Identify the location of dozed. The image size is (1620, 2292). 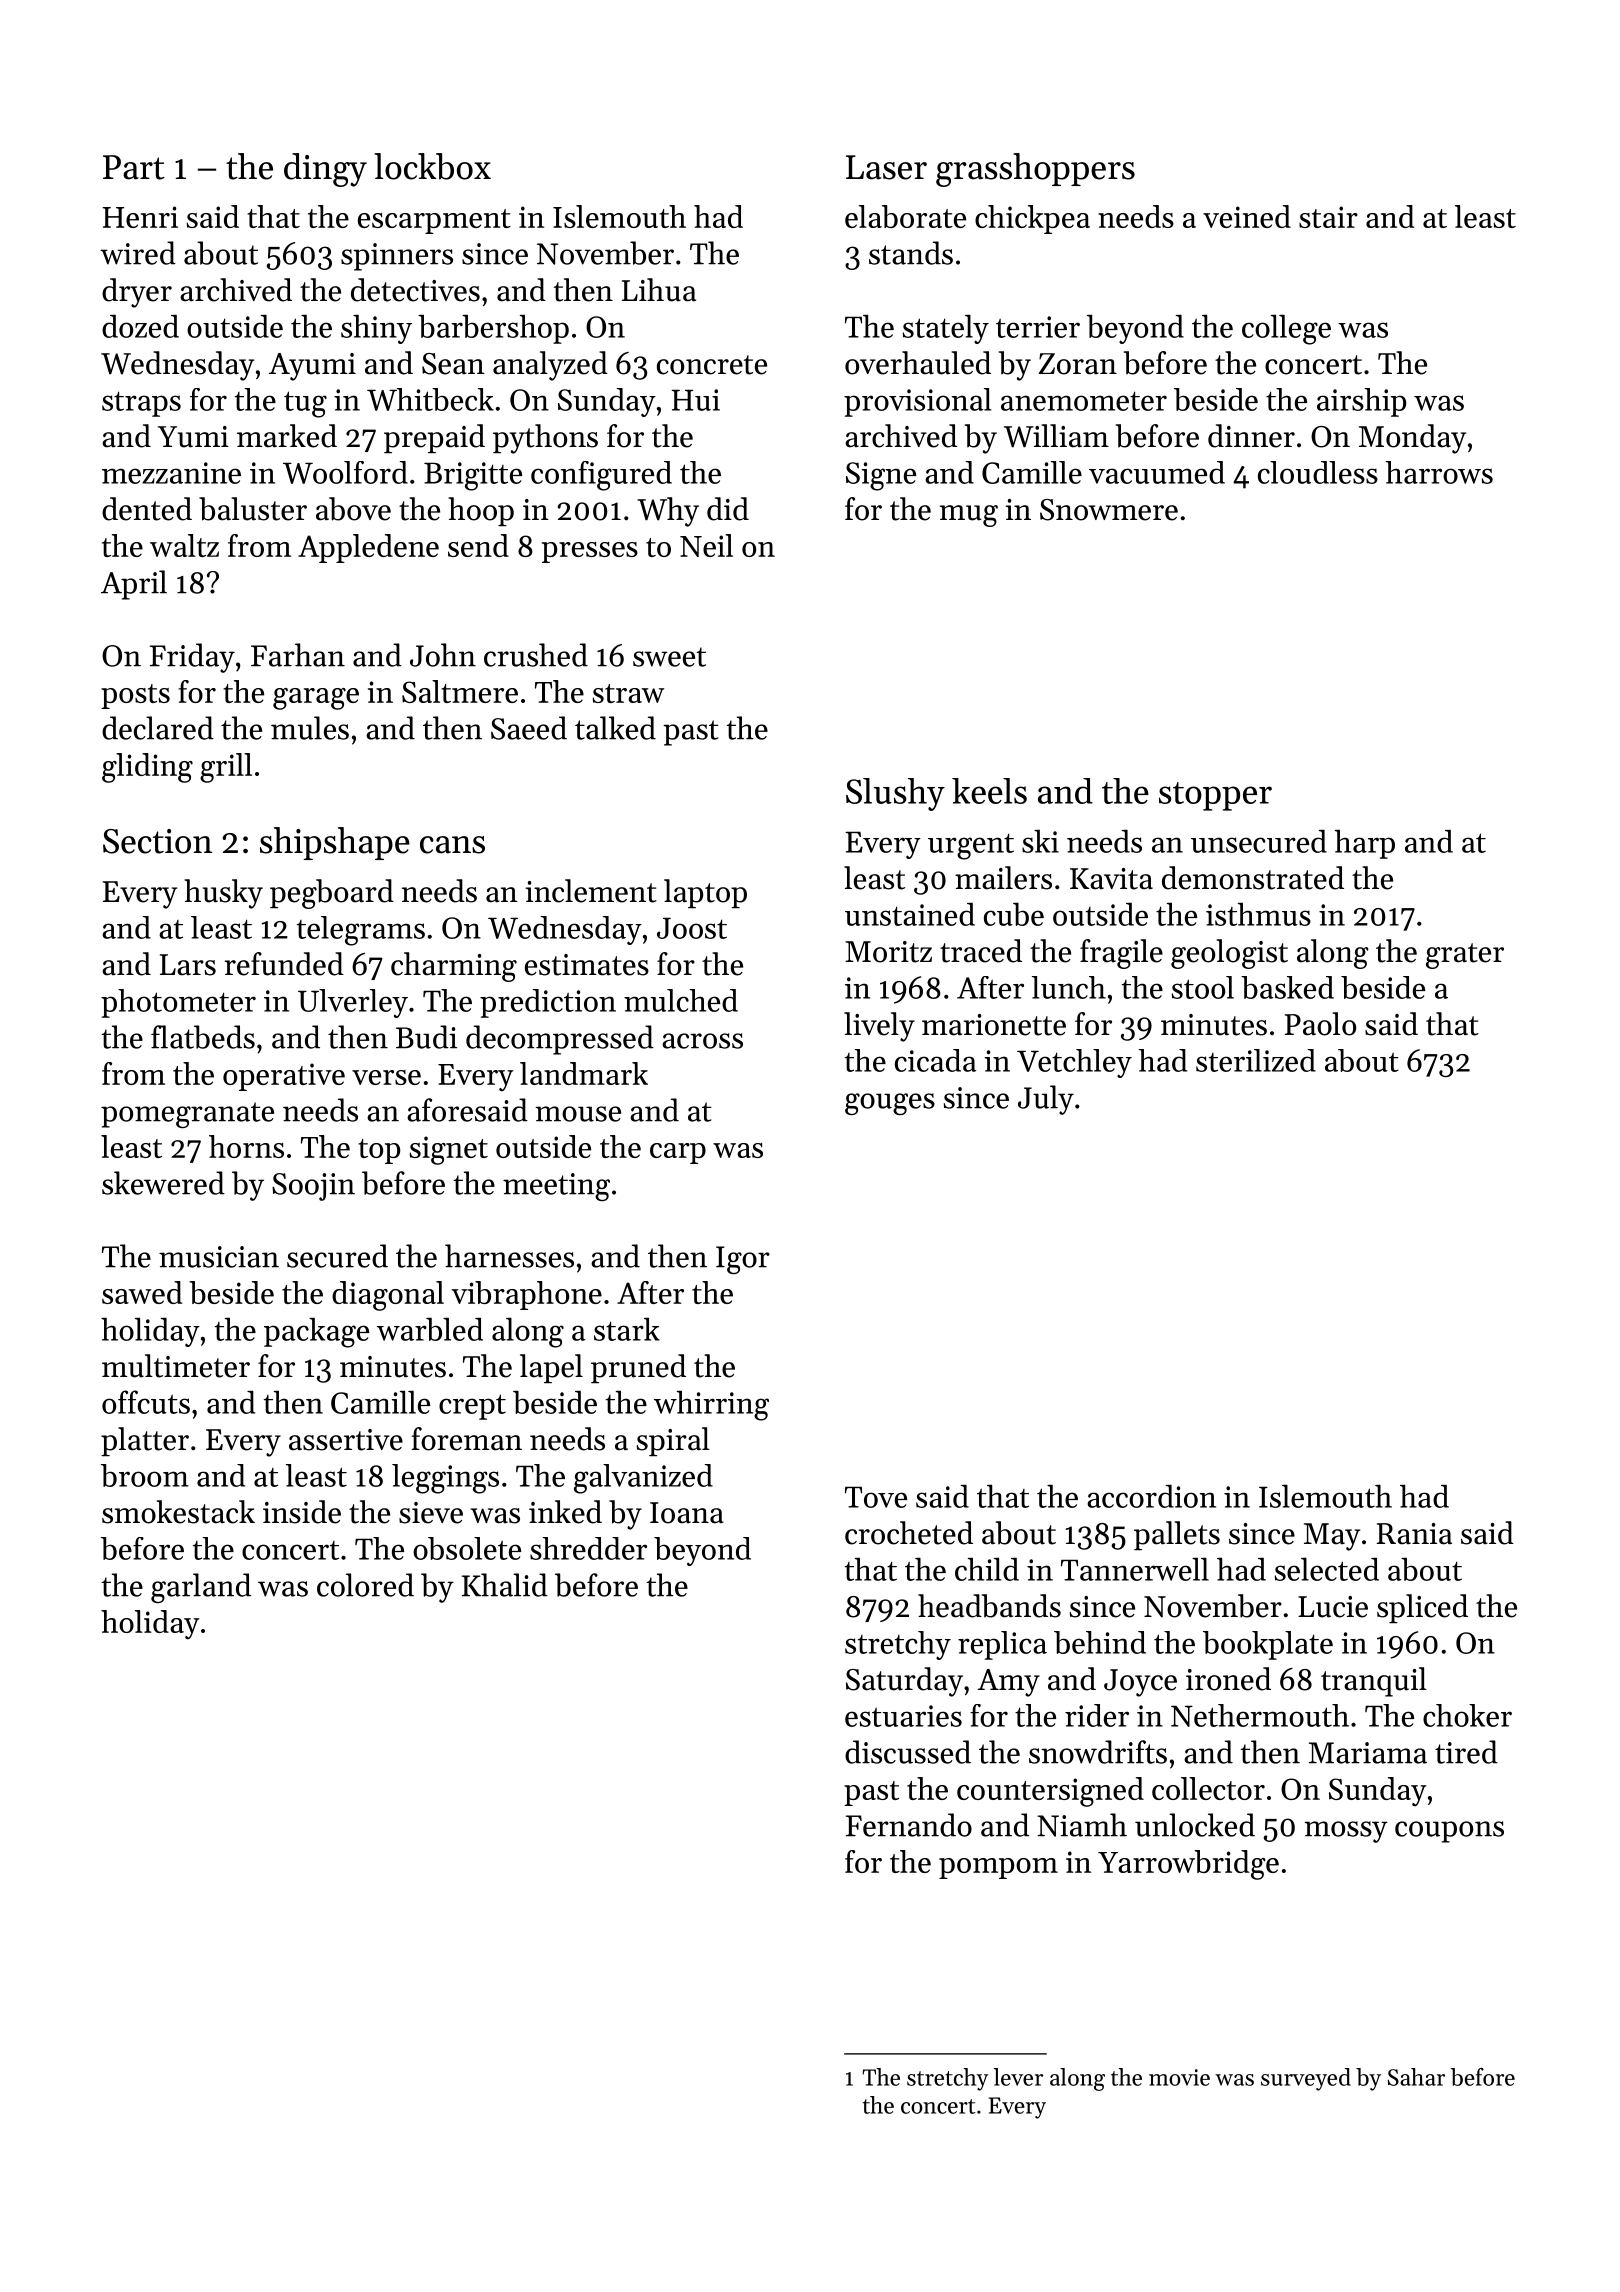
(140, 326).
